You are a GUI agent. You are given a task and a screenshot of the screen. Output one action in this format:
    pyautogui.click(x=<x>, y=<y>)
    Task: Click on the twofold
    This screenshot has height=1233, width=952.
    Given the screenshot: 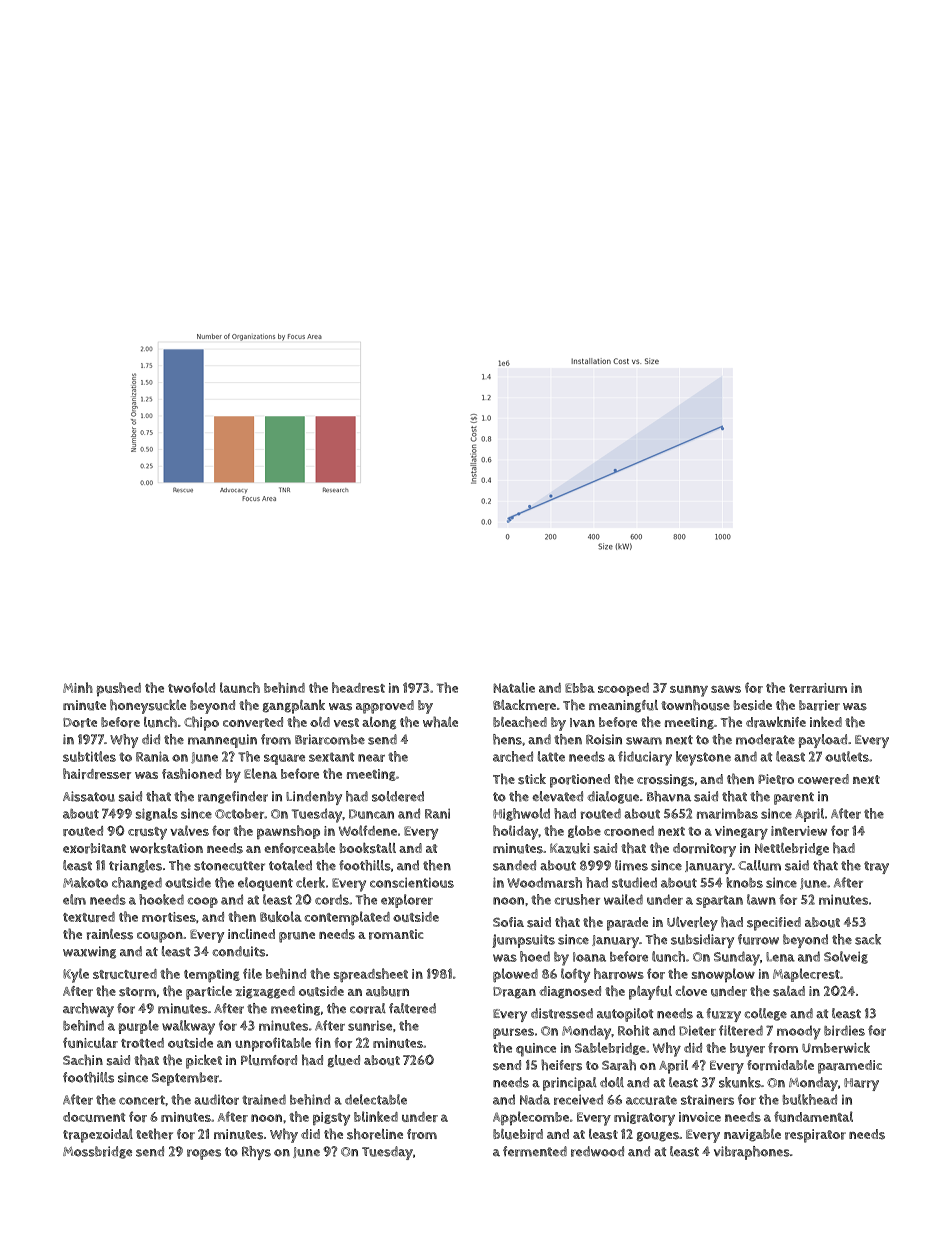 What is the action you would take?
    pyautogui.click(x=191, y=687)
